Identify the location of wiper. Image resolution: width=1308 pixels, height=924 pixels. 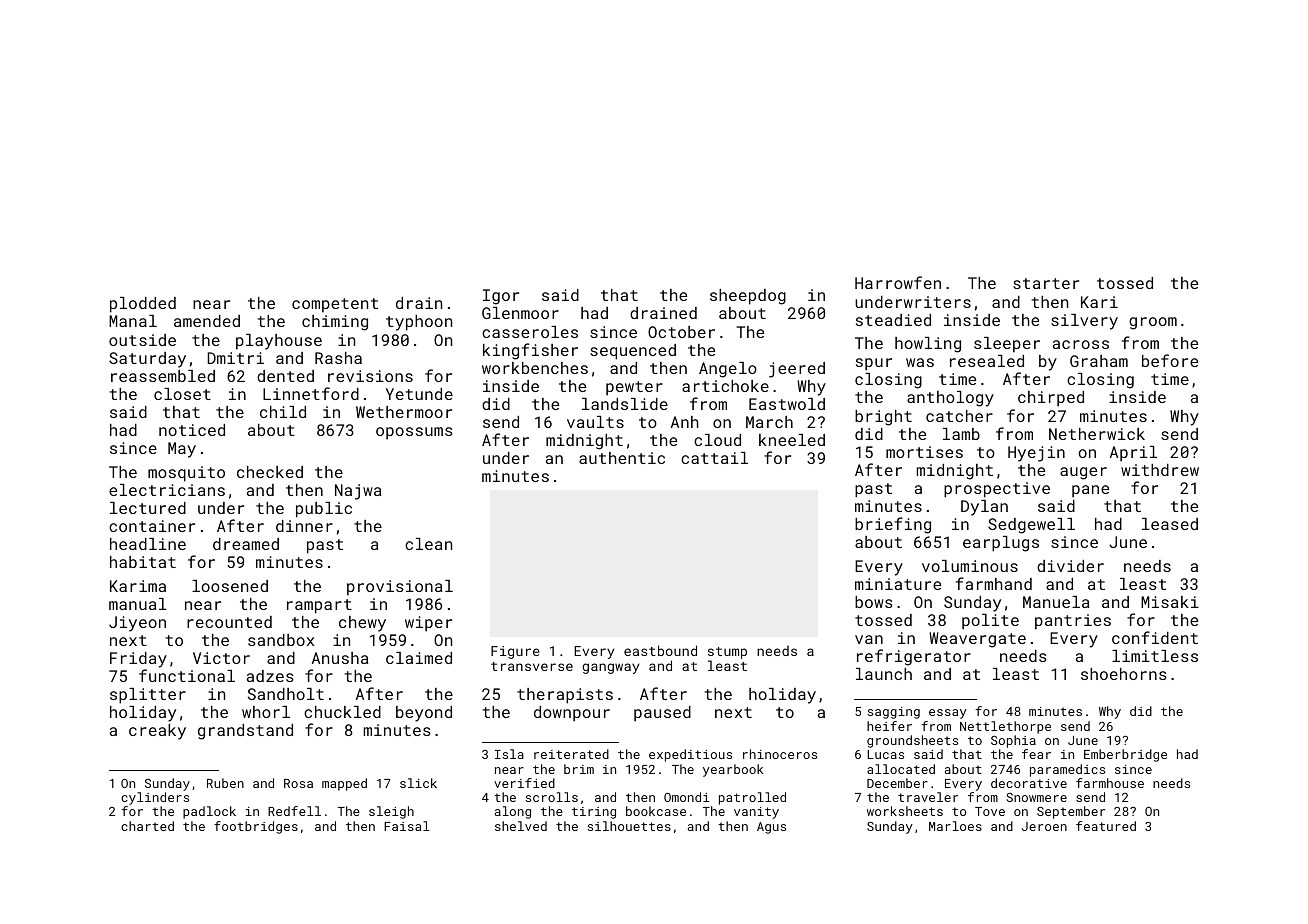
(428, 624).
